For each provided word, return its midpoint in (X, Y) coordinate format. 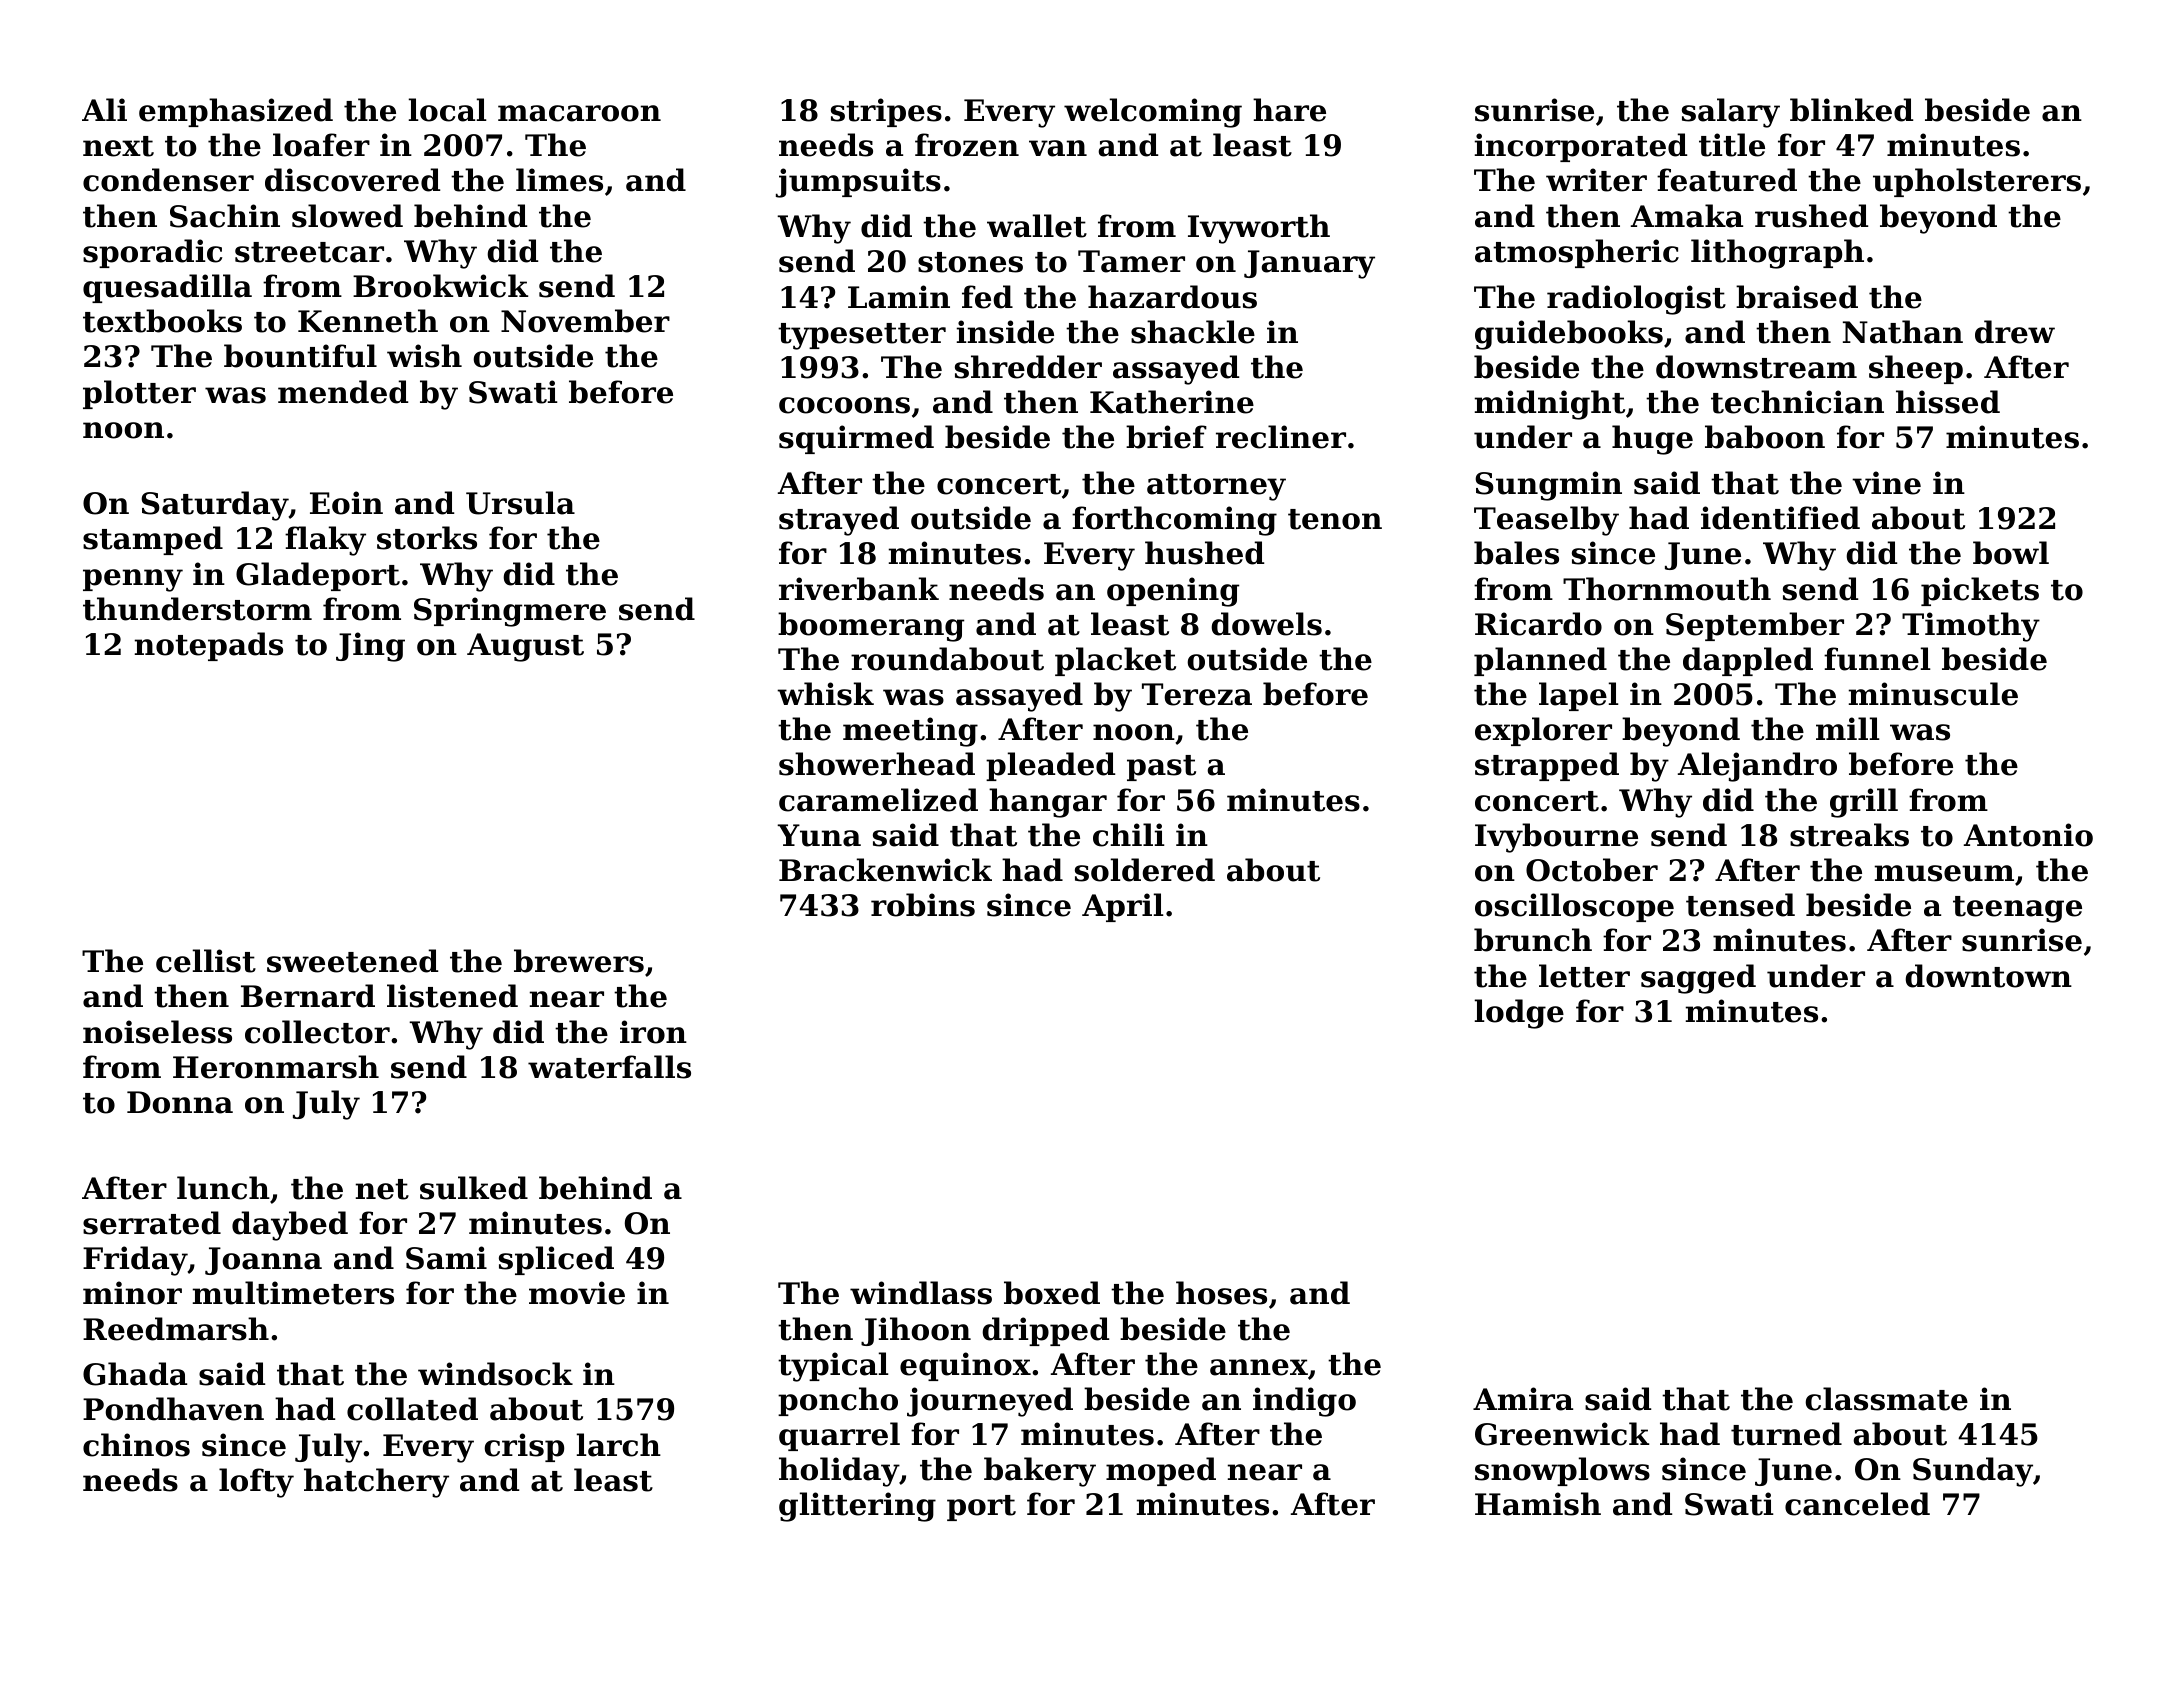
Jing (370, 647)
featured (1727, 180)
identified (1780, 518)
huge (1652, 440)
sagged (1698, 979)
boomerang (871, 627)
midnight (1550, 405)
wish (424, 356)
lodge (1519, 1014)
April (1123, 907)
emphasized (236, 112)
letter (1584, 976)
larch (619, 1445)
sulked (474, 1188)
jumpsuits (858, 183)
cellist (206, 961)
